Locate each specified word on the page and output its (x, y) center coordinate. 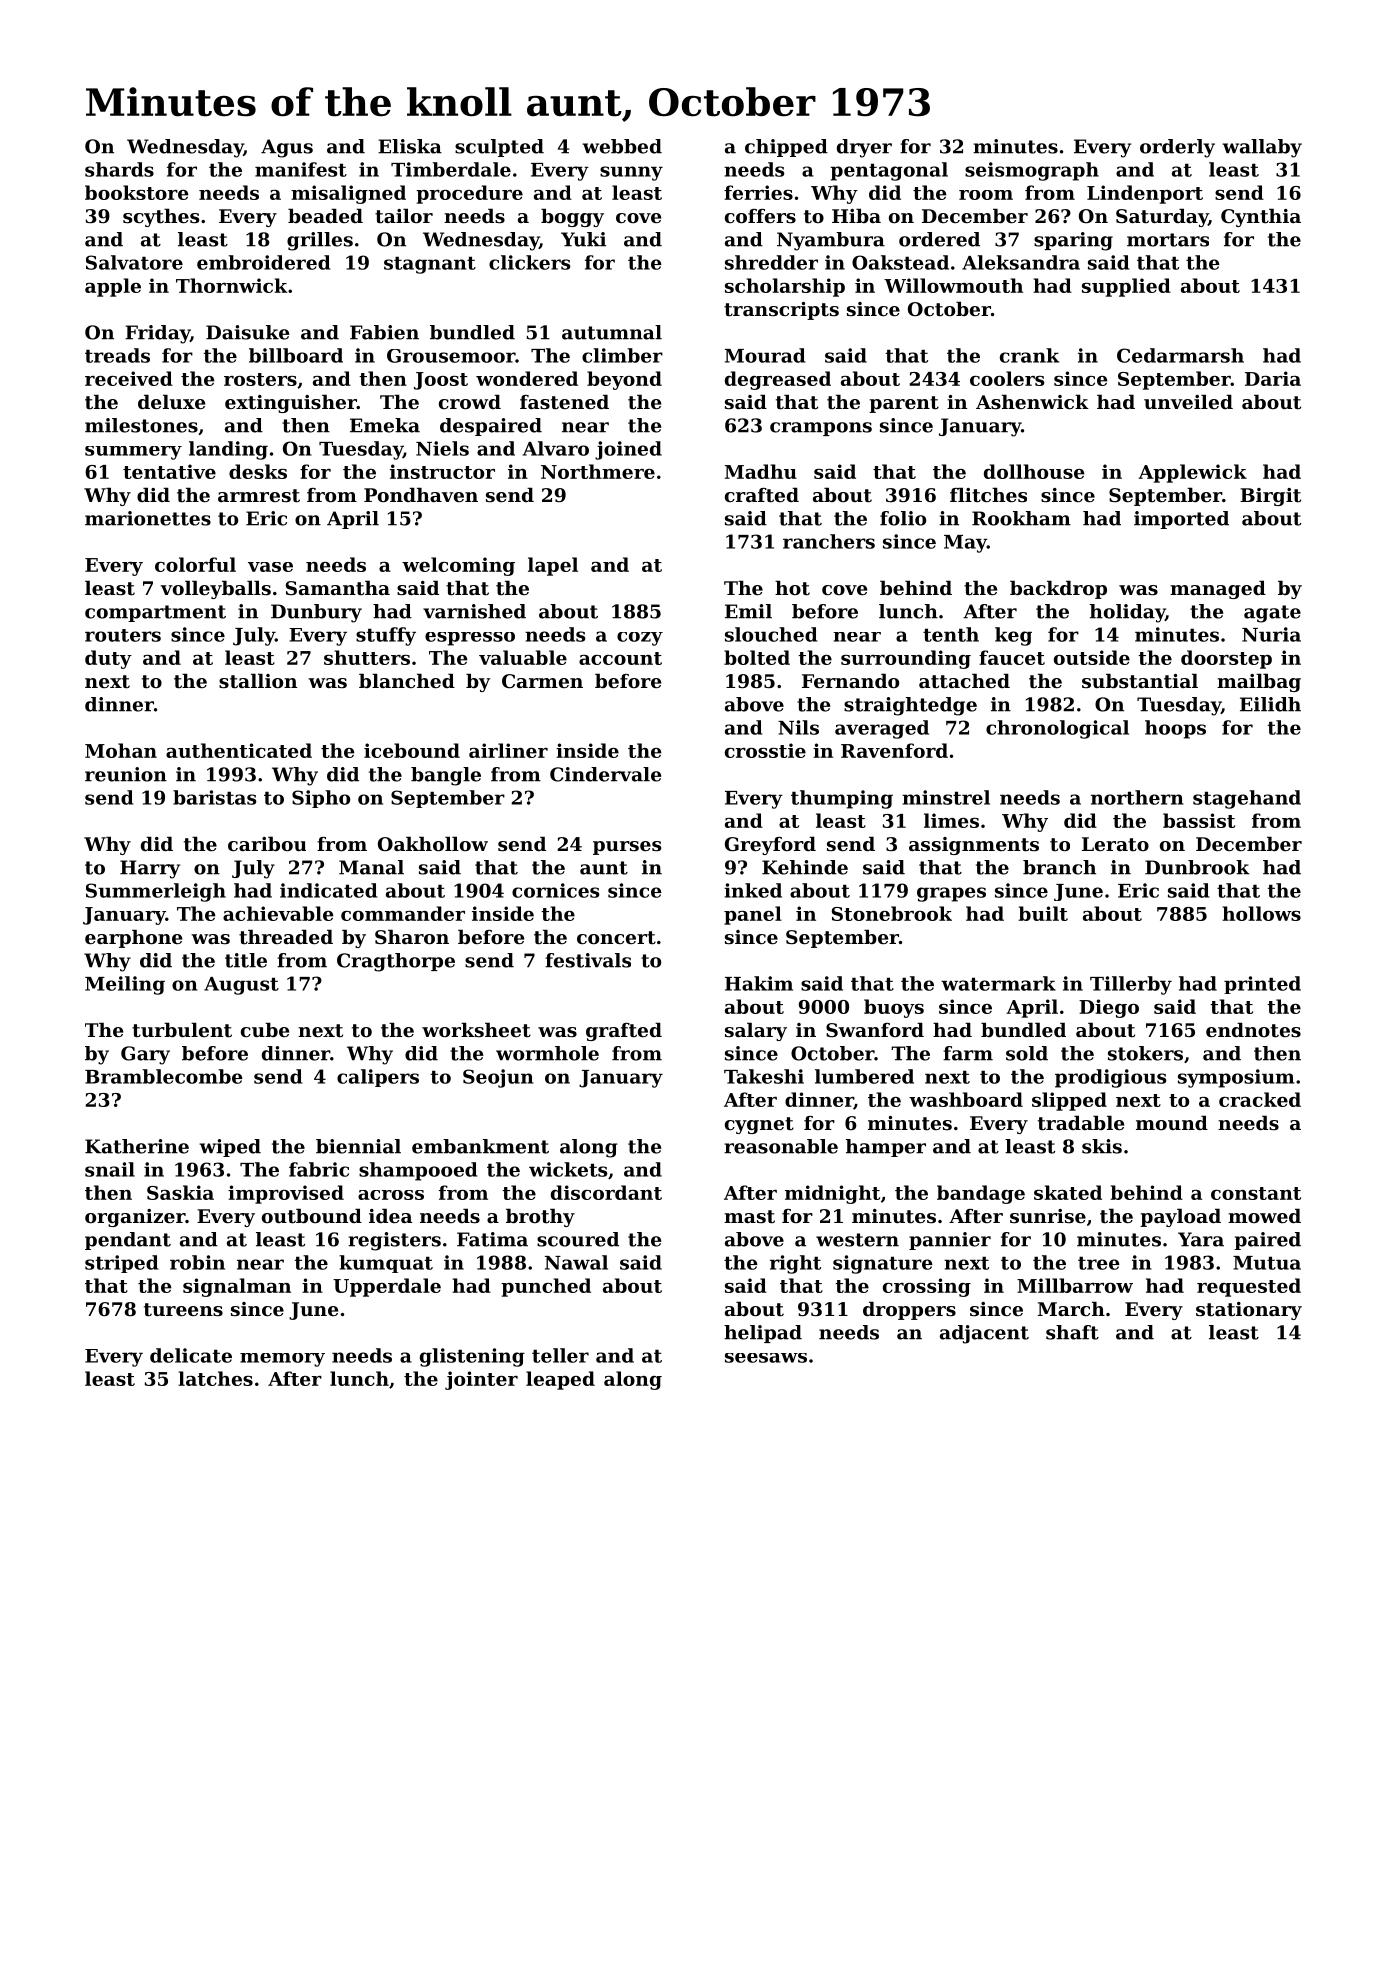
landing (228, 450)
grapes (951, 894)
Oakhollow (433, 844)
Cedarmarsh (1180, 355)
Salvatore (134, 262)
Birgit (1270, 497)
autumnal (612, 332)
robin (197, 1262)
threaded (286, 937)
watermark (998, 983)
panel (753, 915)
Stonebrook (892, 913)
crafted (762, 495)
